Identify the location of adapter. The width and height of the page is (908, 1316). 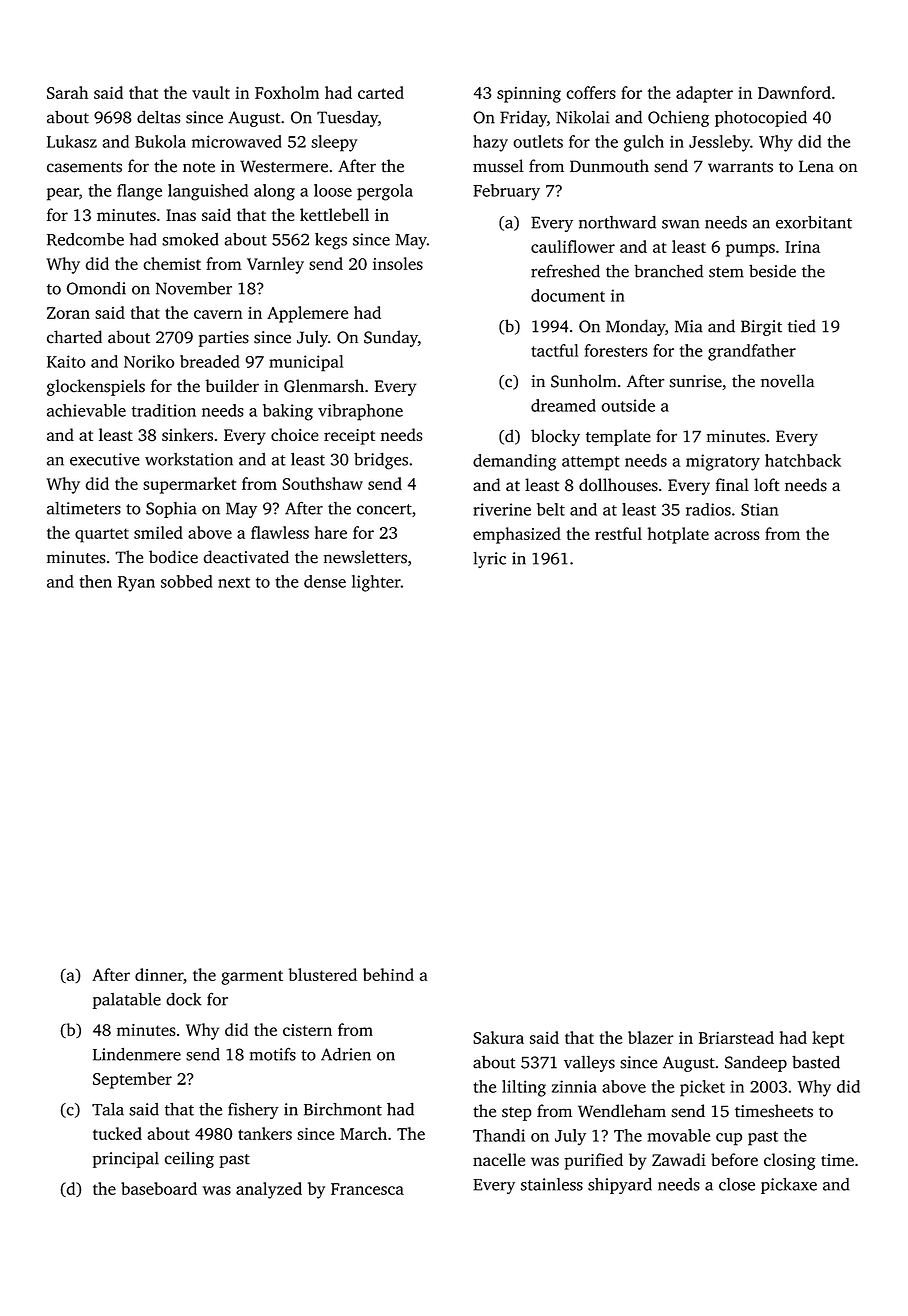
(704, 94).
